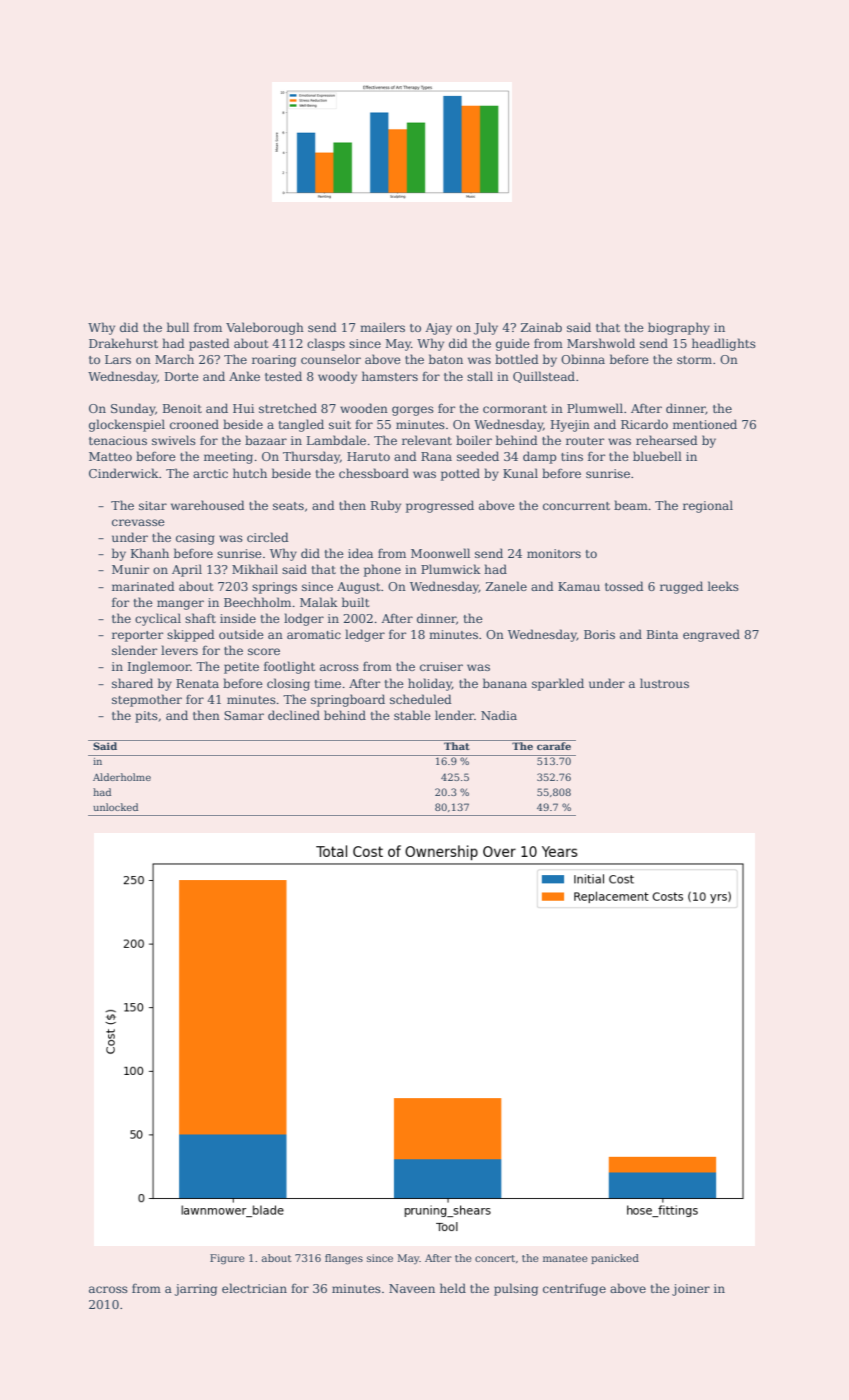  I want to click on unlocked, so click(115, 807).
